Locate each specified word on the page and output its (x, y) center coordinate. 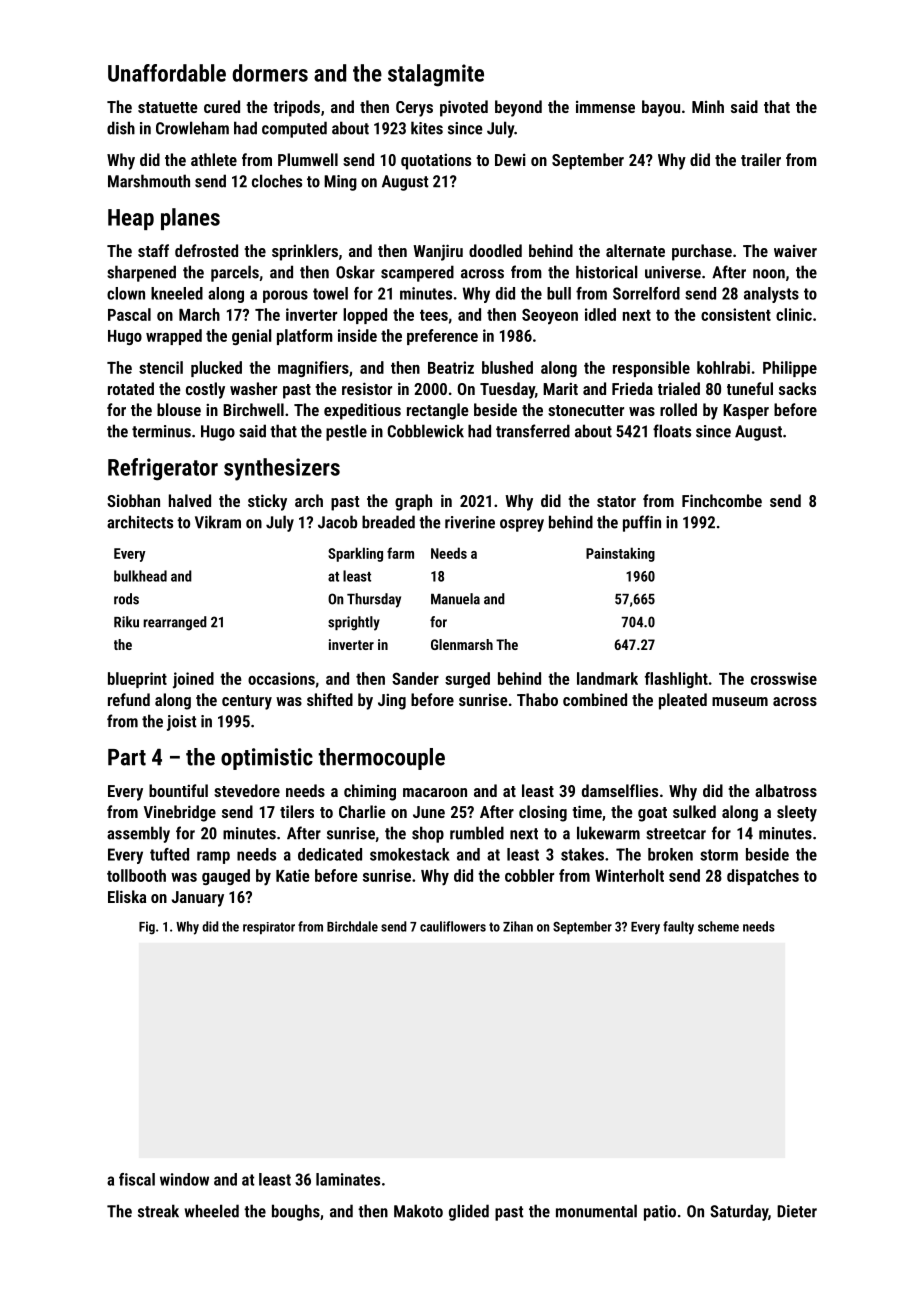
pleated (683, 701)
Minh (708, 106)
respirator (269, 928)
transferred (533, 431)
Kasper (746, 412)
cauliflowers (453, 926)
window (184, 1179)
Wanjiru (438, 252)
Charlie (362, 811)
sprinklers (305, 252)
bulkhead (140, 576)
